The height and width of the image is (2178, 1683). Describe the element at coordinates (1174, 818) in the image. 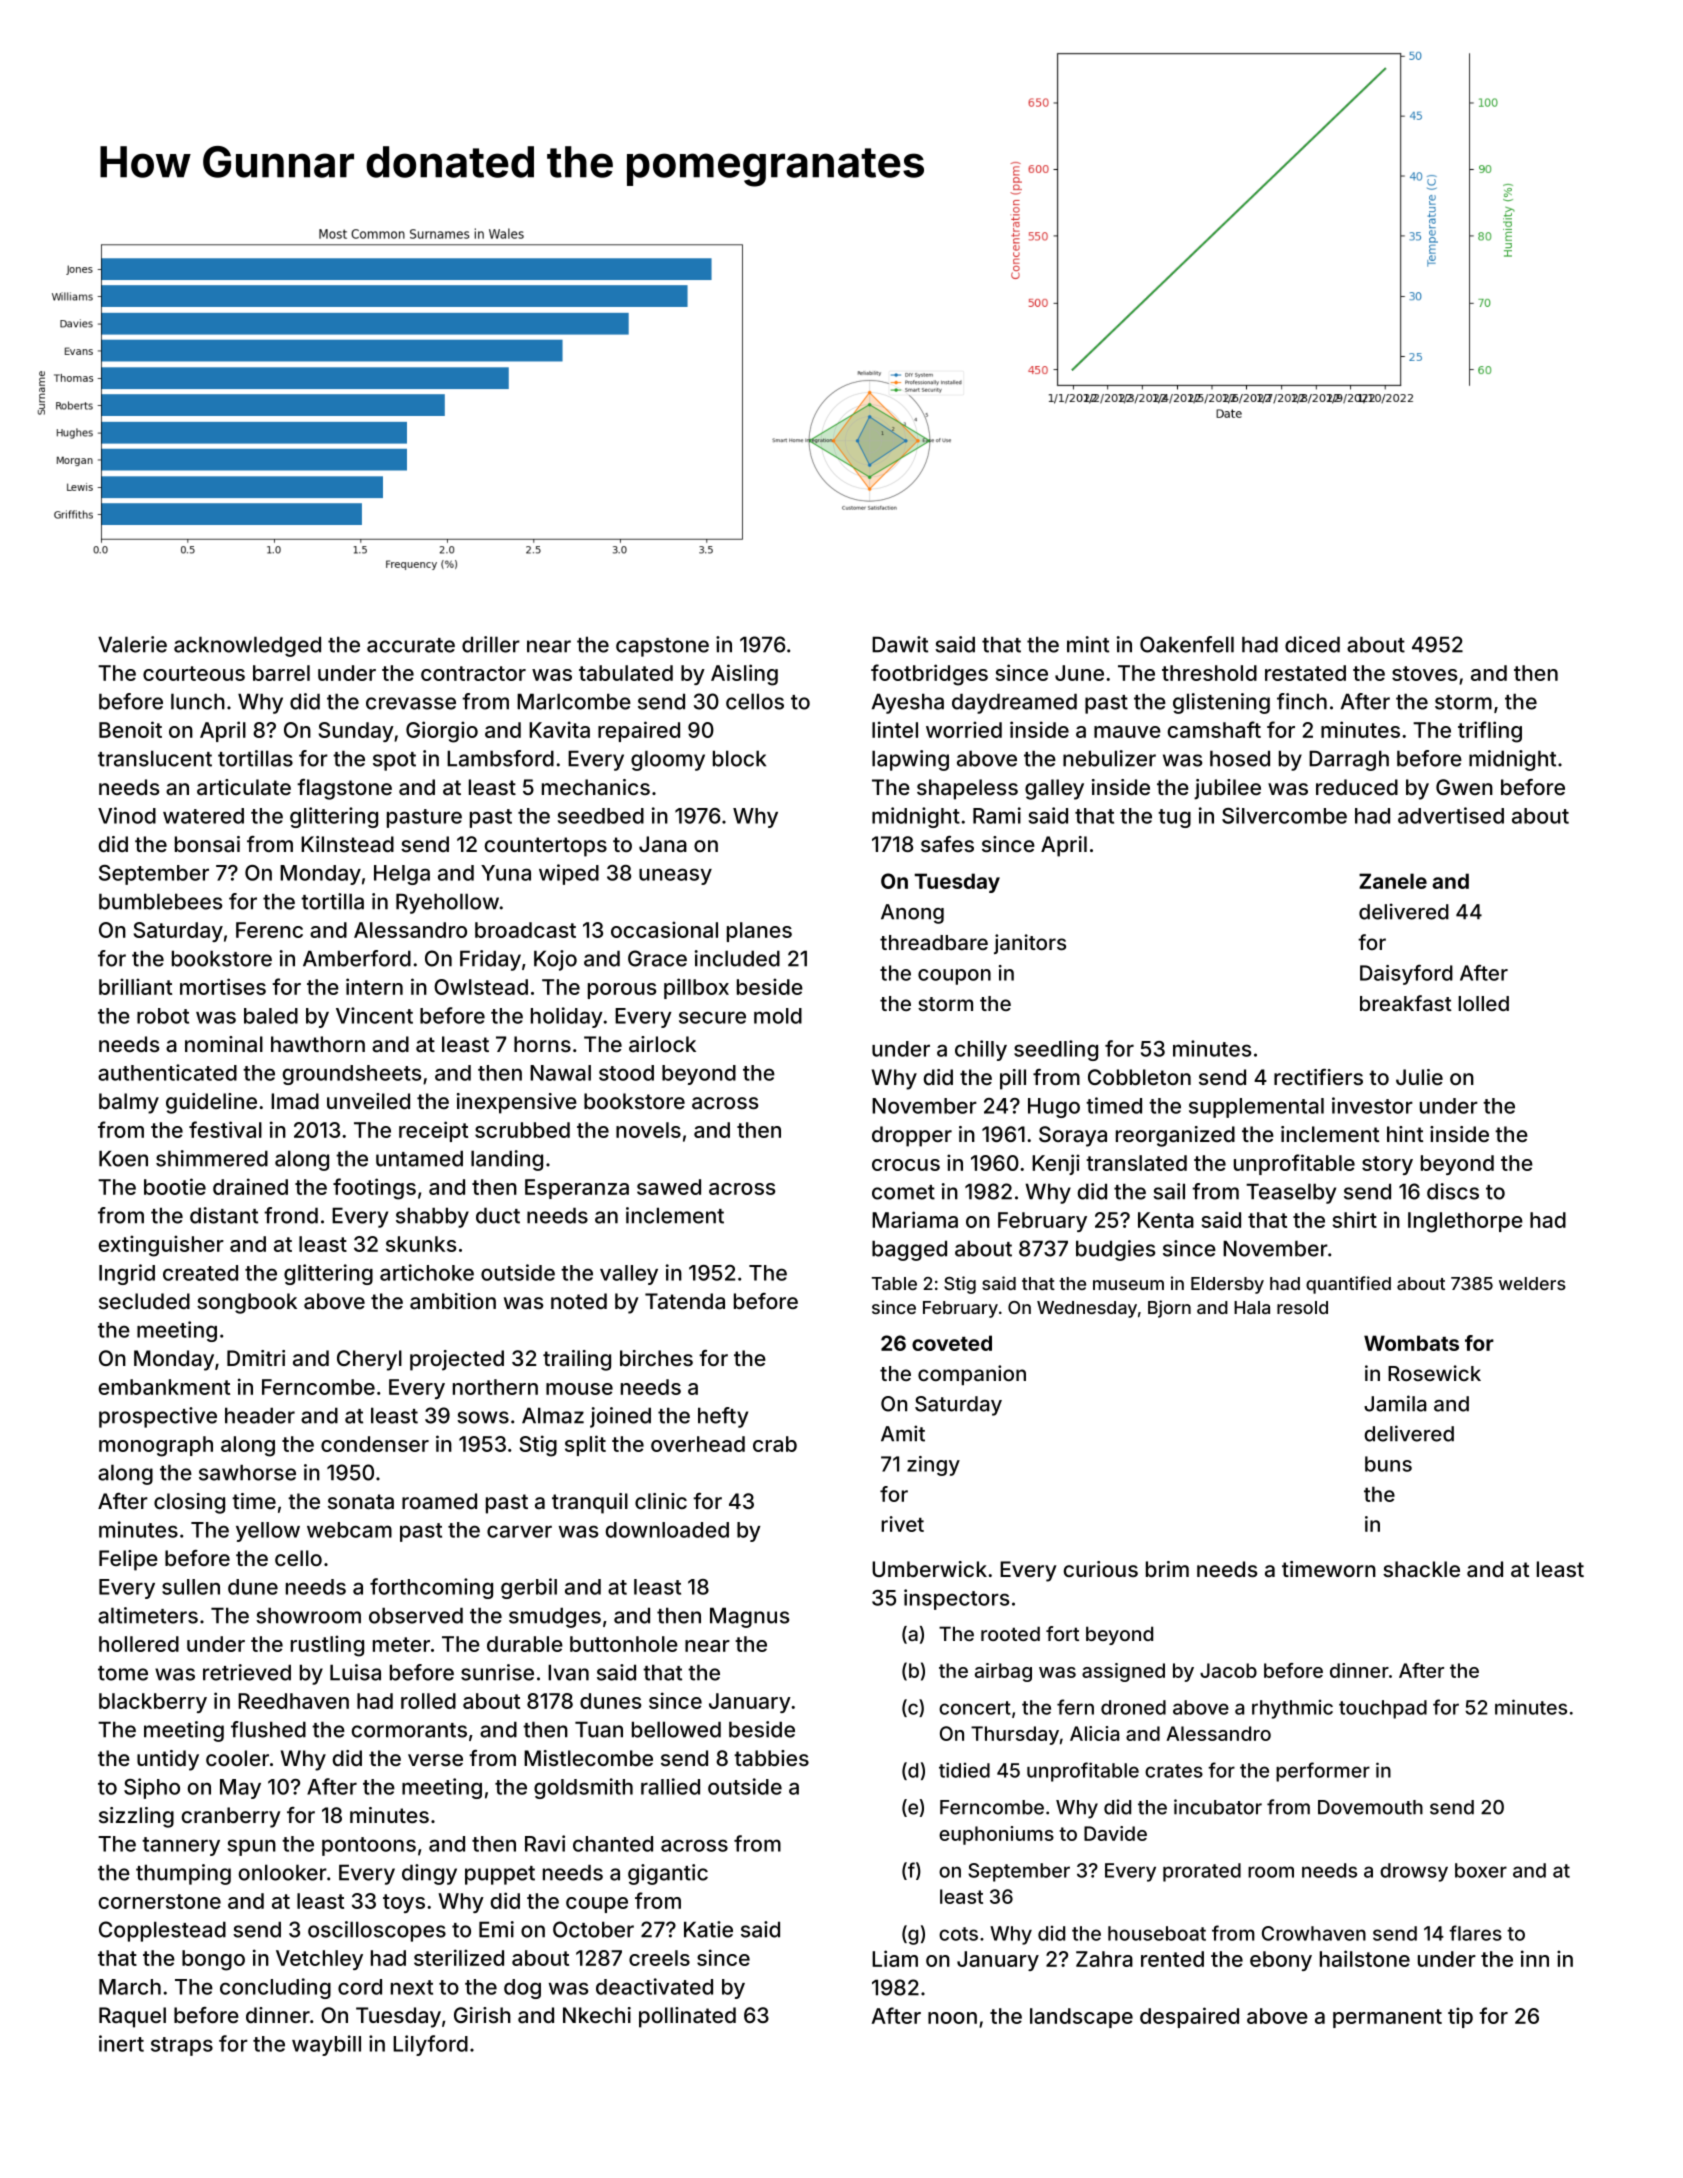

I see `tug` at that location.
